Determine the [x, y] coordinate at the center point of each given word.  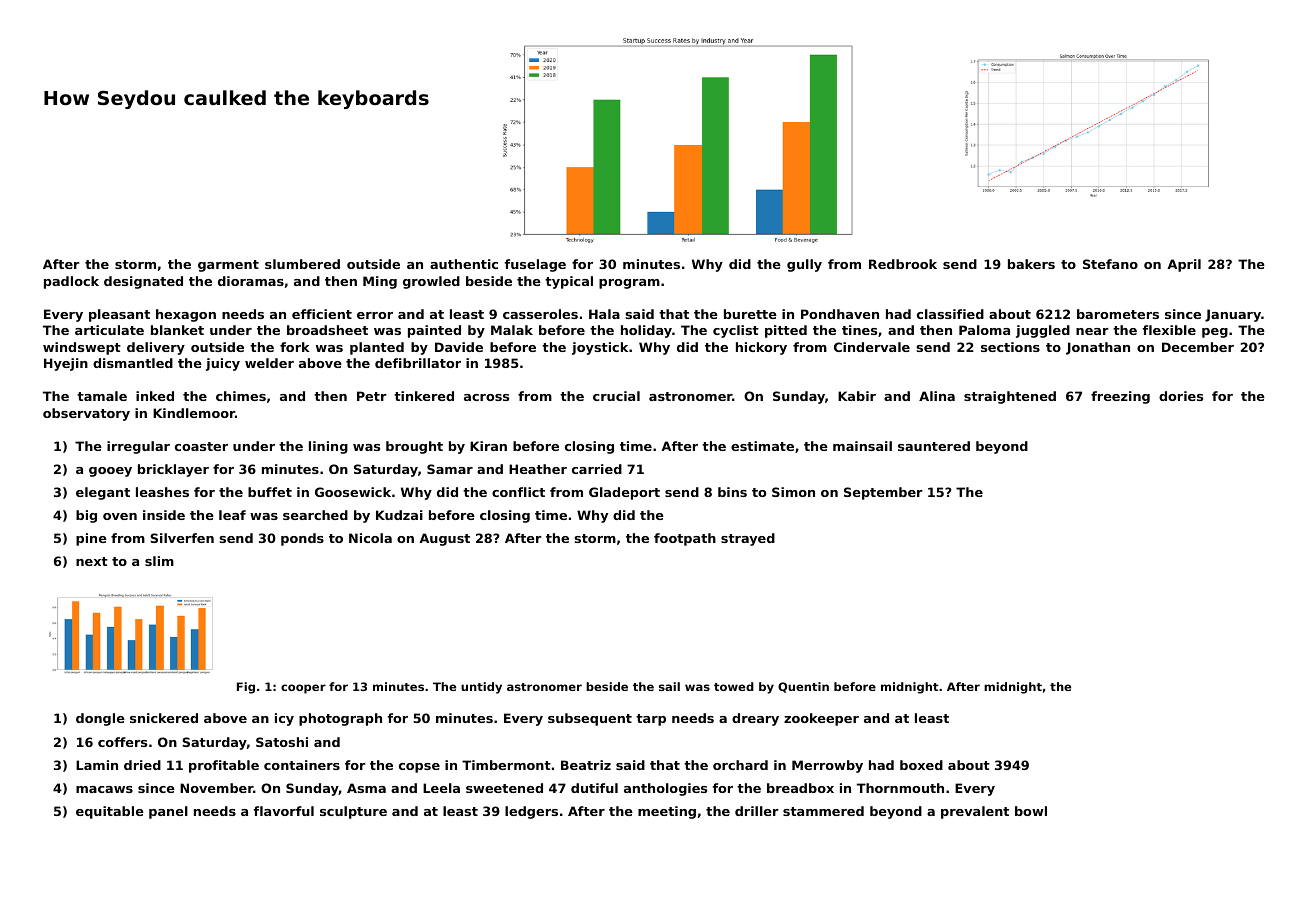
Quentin [803, 687]
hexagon [186, 315]
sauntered [934, 446]
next [92, 561]
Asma [366, 788]
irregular [138, 447]
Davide [459, 347]
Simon [793, 492]
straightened [1010, 397]
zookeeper [821, 719]
